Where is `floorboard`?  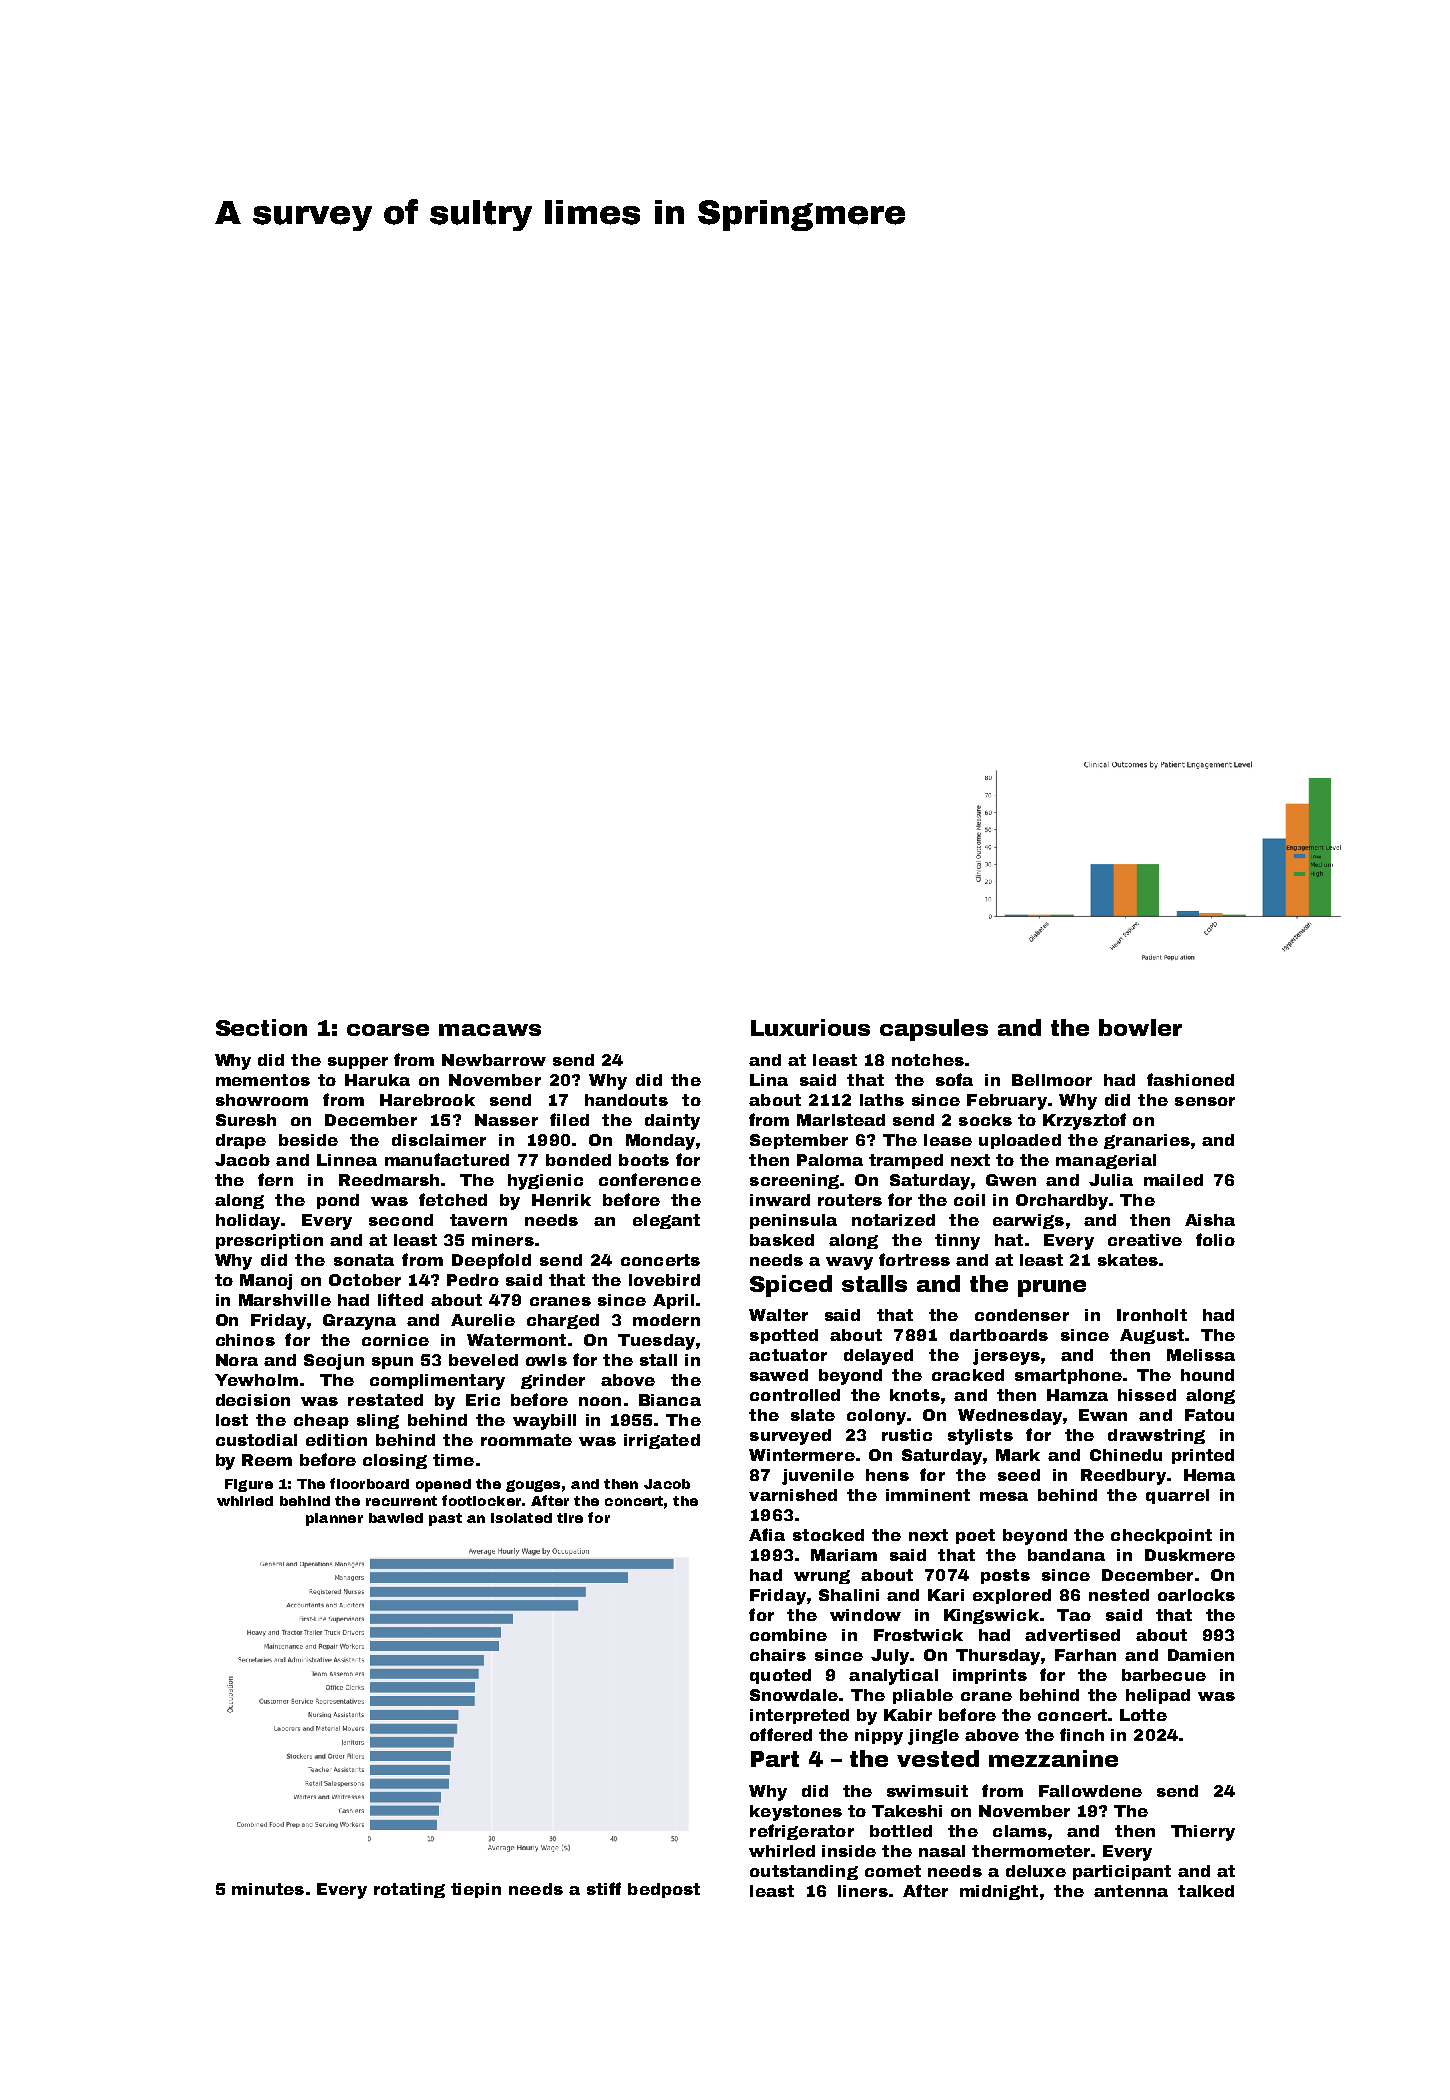
floorboard is located at coordinates (369, 1483).
